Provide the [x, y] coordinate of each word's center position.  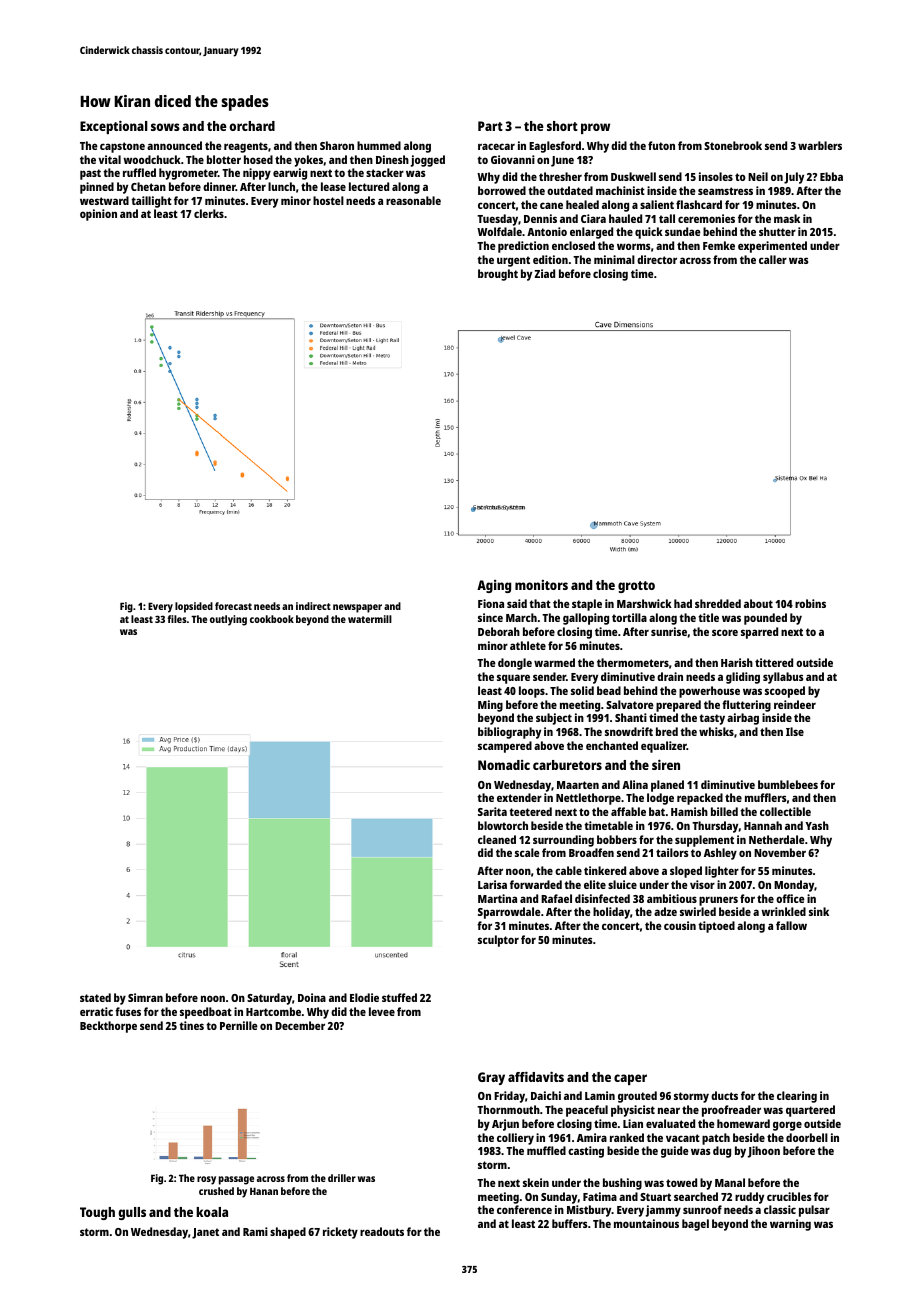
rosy [206, 1180]
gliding [743, 678]
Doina [312, 997]
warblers [820, 145]
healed [582, 204]
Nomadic [504, 765]
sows [165, 127]
